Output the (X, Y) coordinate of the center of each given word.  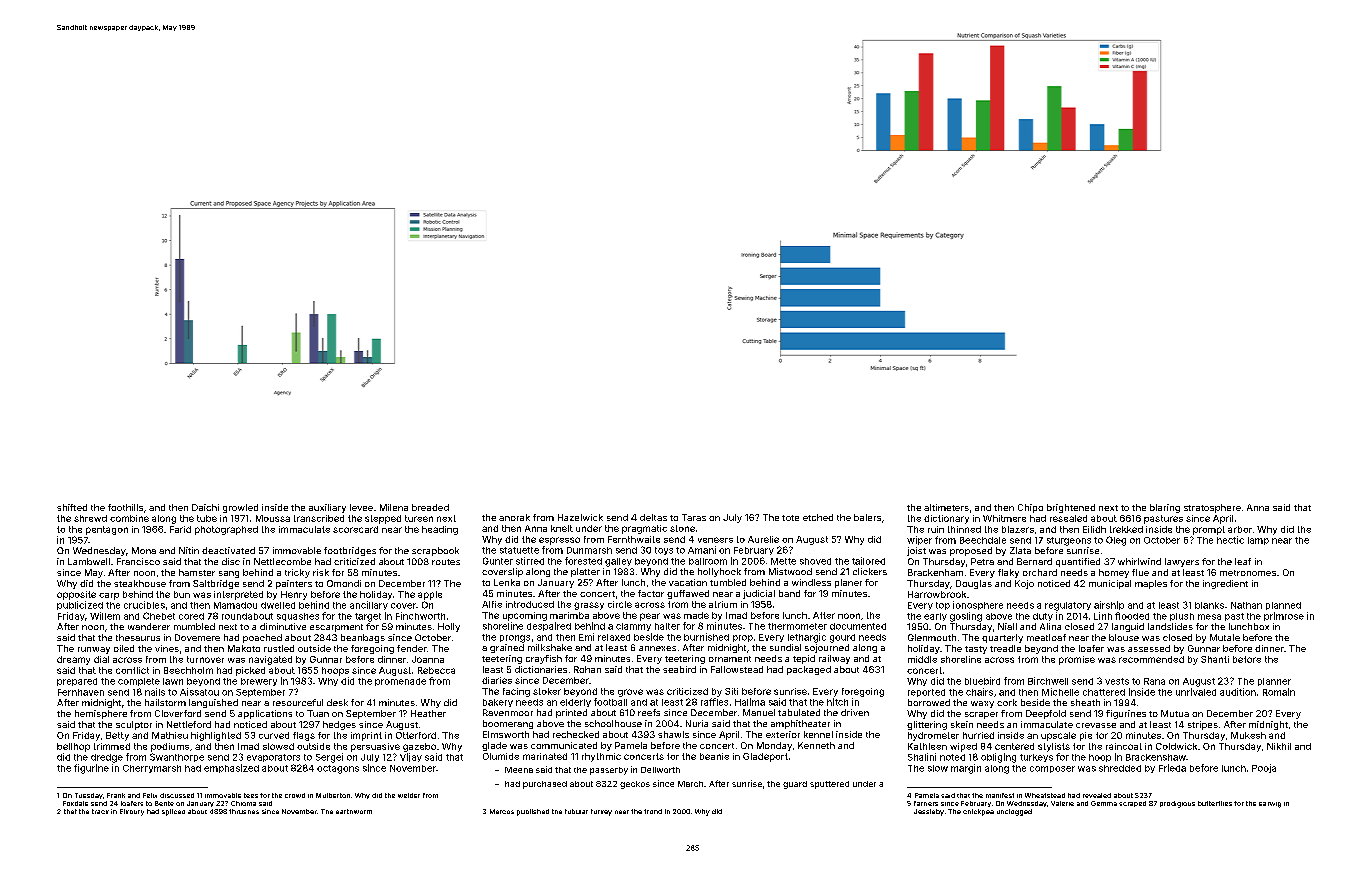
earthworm (354, 811)
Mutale (1225, 637)
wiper (919, 540)
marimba (569, 615)
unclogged (1014, 812)
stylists (1054, 747)
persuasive (375, 747)
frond (653, 811)
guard (795, 785)
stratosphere (1212, 508)
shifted (72, 507)
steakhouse (140, 583)
